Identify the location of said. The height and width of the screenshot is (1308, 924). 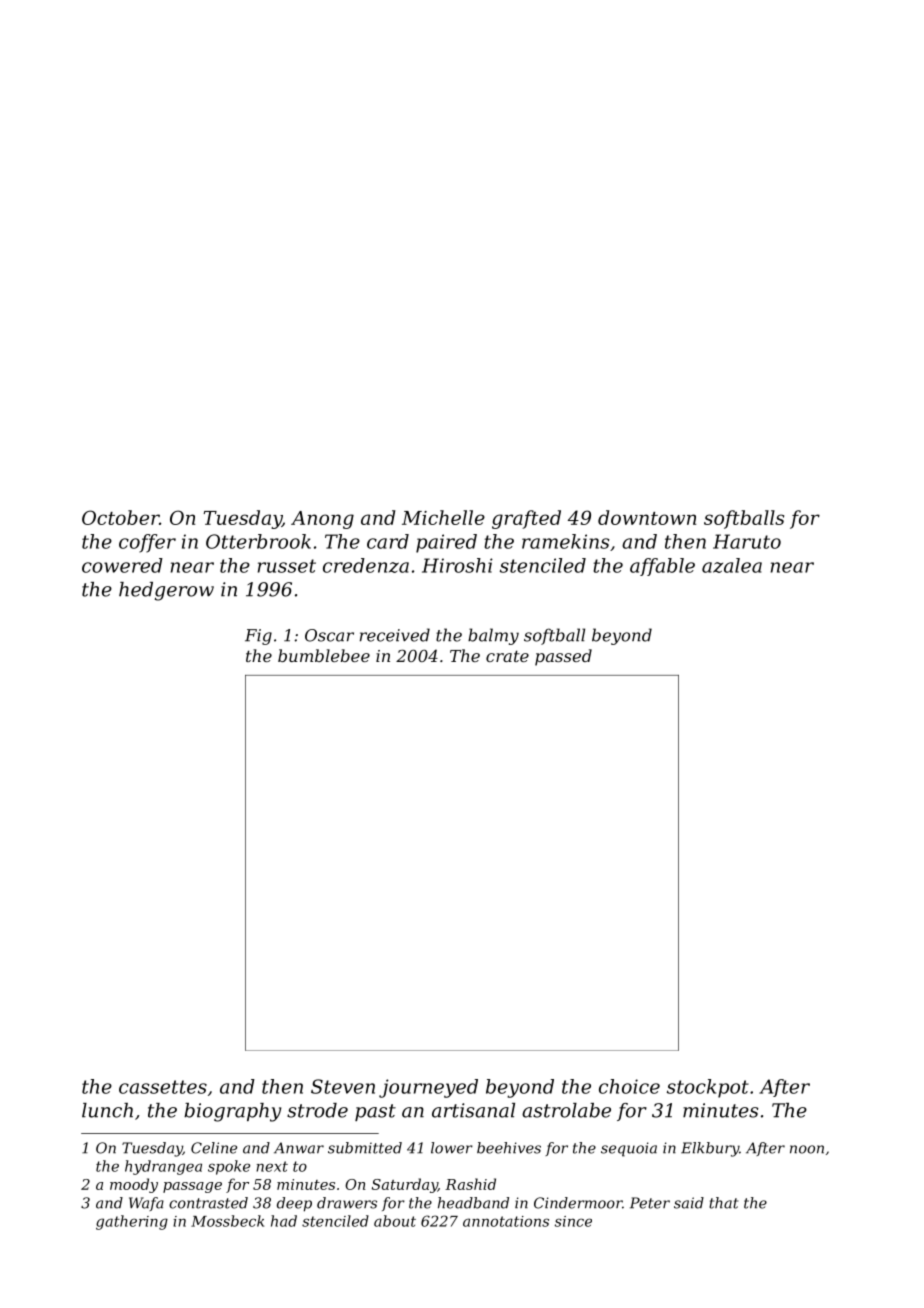
(689, 1203).
